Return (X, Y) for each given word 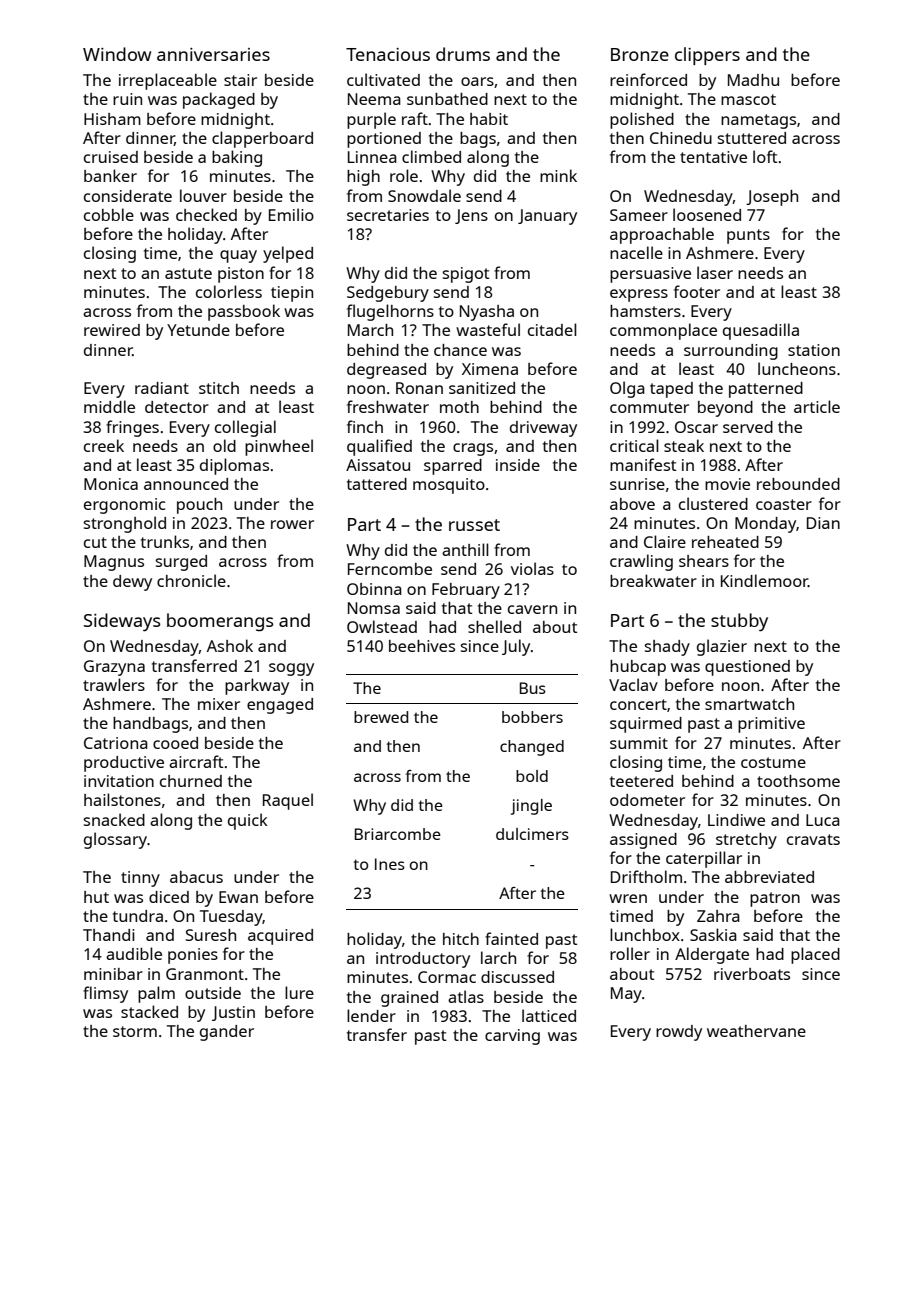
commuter (649, 407)
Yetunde (198, 330)
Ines (390, 864)
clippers (707, 56)
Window (117, 54)
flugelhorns (390, 312)
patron (775, 899)
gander (227, 1033)
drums (463, 54)
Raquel (288, 801)
